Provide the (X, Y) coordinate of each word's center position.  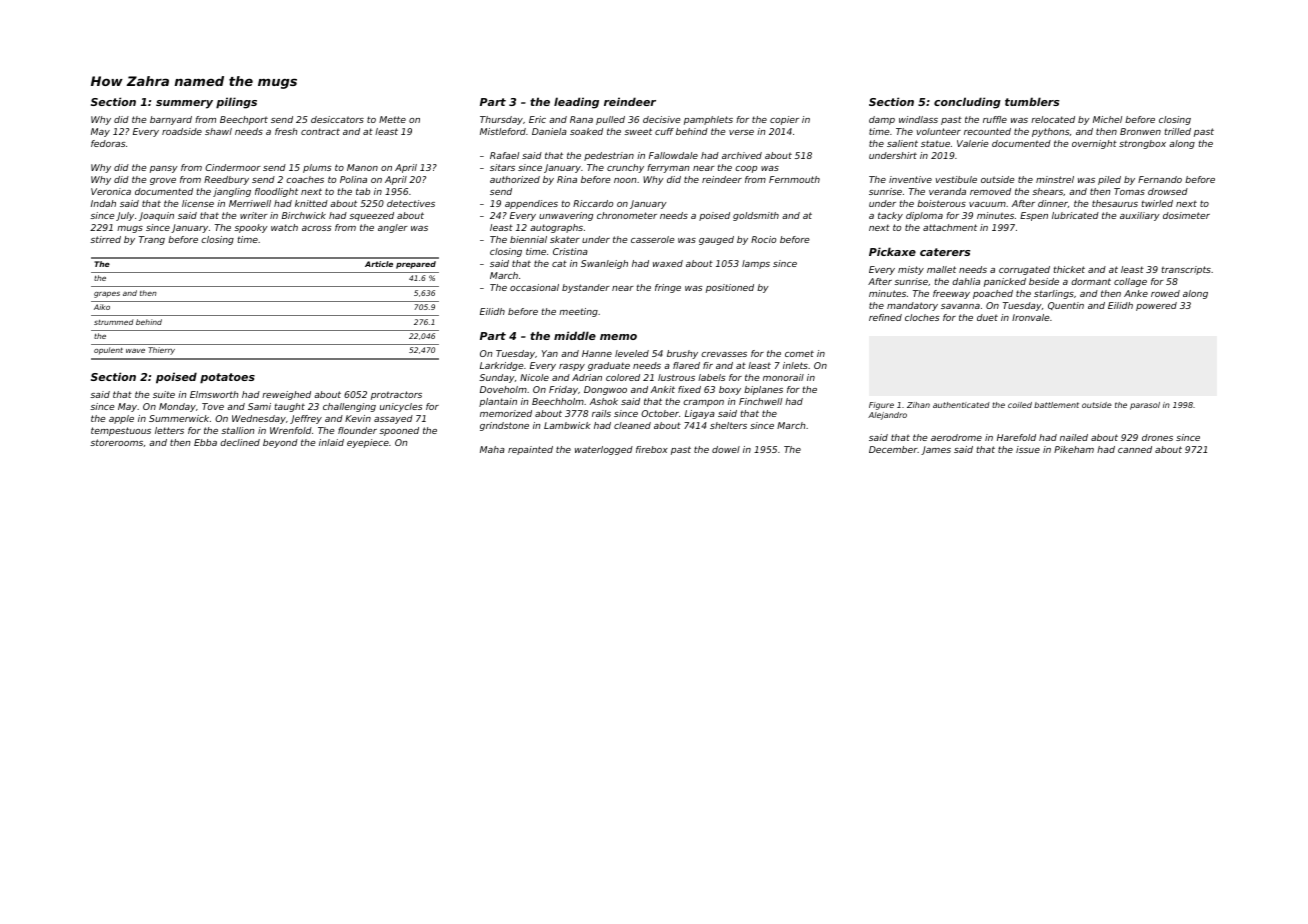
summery (184, 104)
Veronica (111, 191)
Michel (1107, 119)
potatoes (227, 378)
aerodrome (956, 437)
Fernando (1160, 179)
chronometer (627, 215)
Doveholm (503, 389)
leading (576, 103)
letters (169, 430)
